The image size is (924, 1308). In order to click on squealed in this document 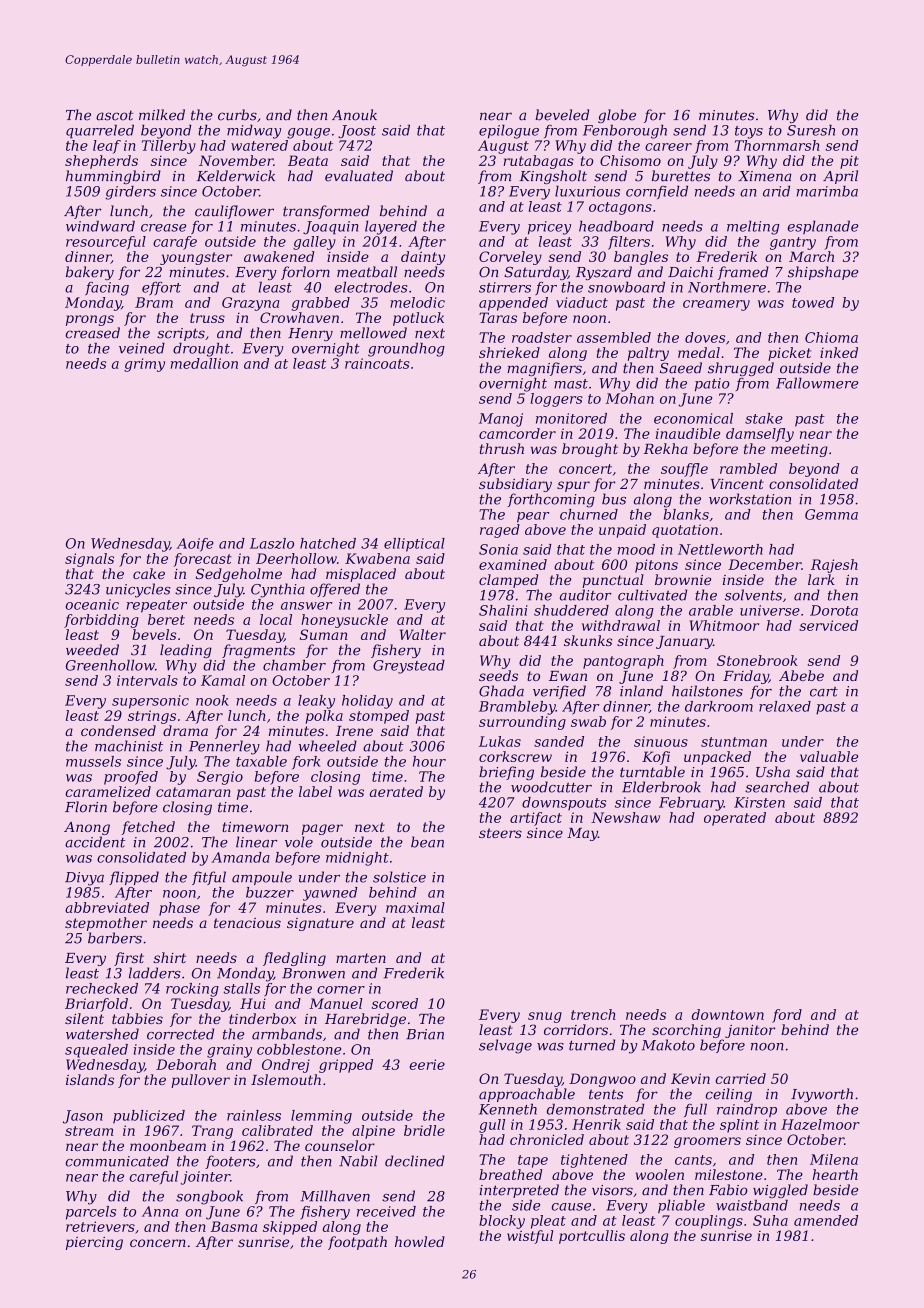, I will do `click(96, 1051)`.
